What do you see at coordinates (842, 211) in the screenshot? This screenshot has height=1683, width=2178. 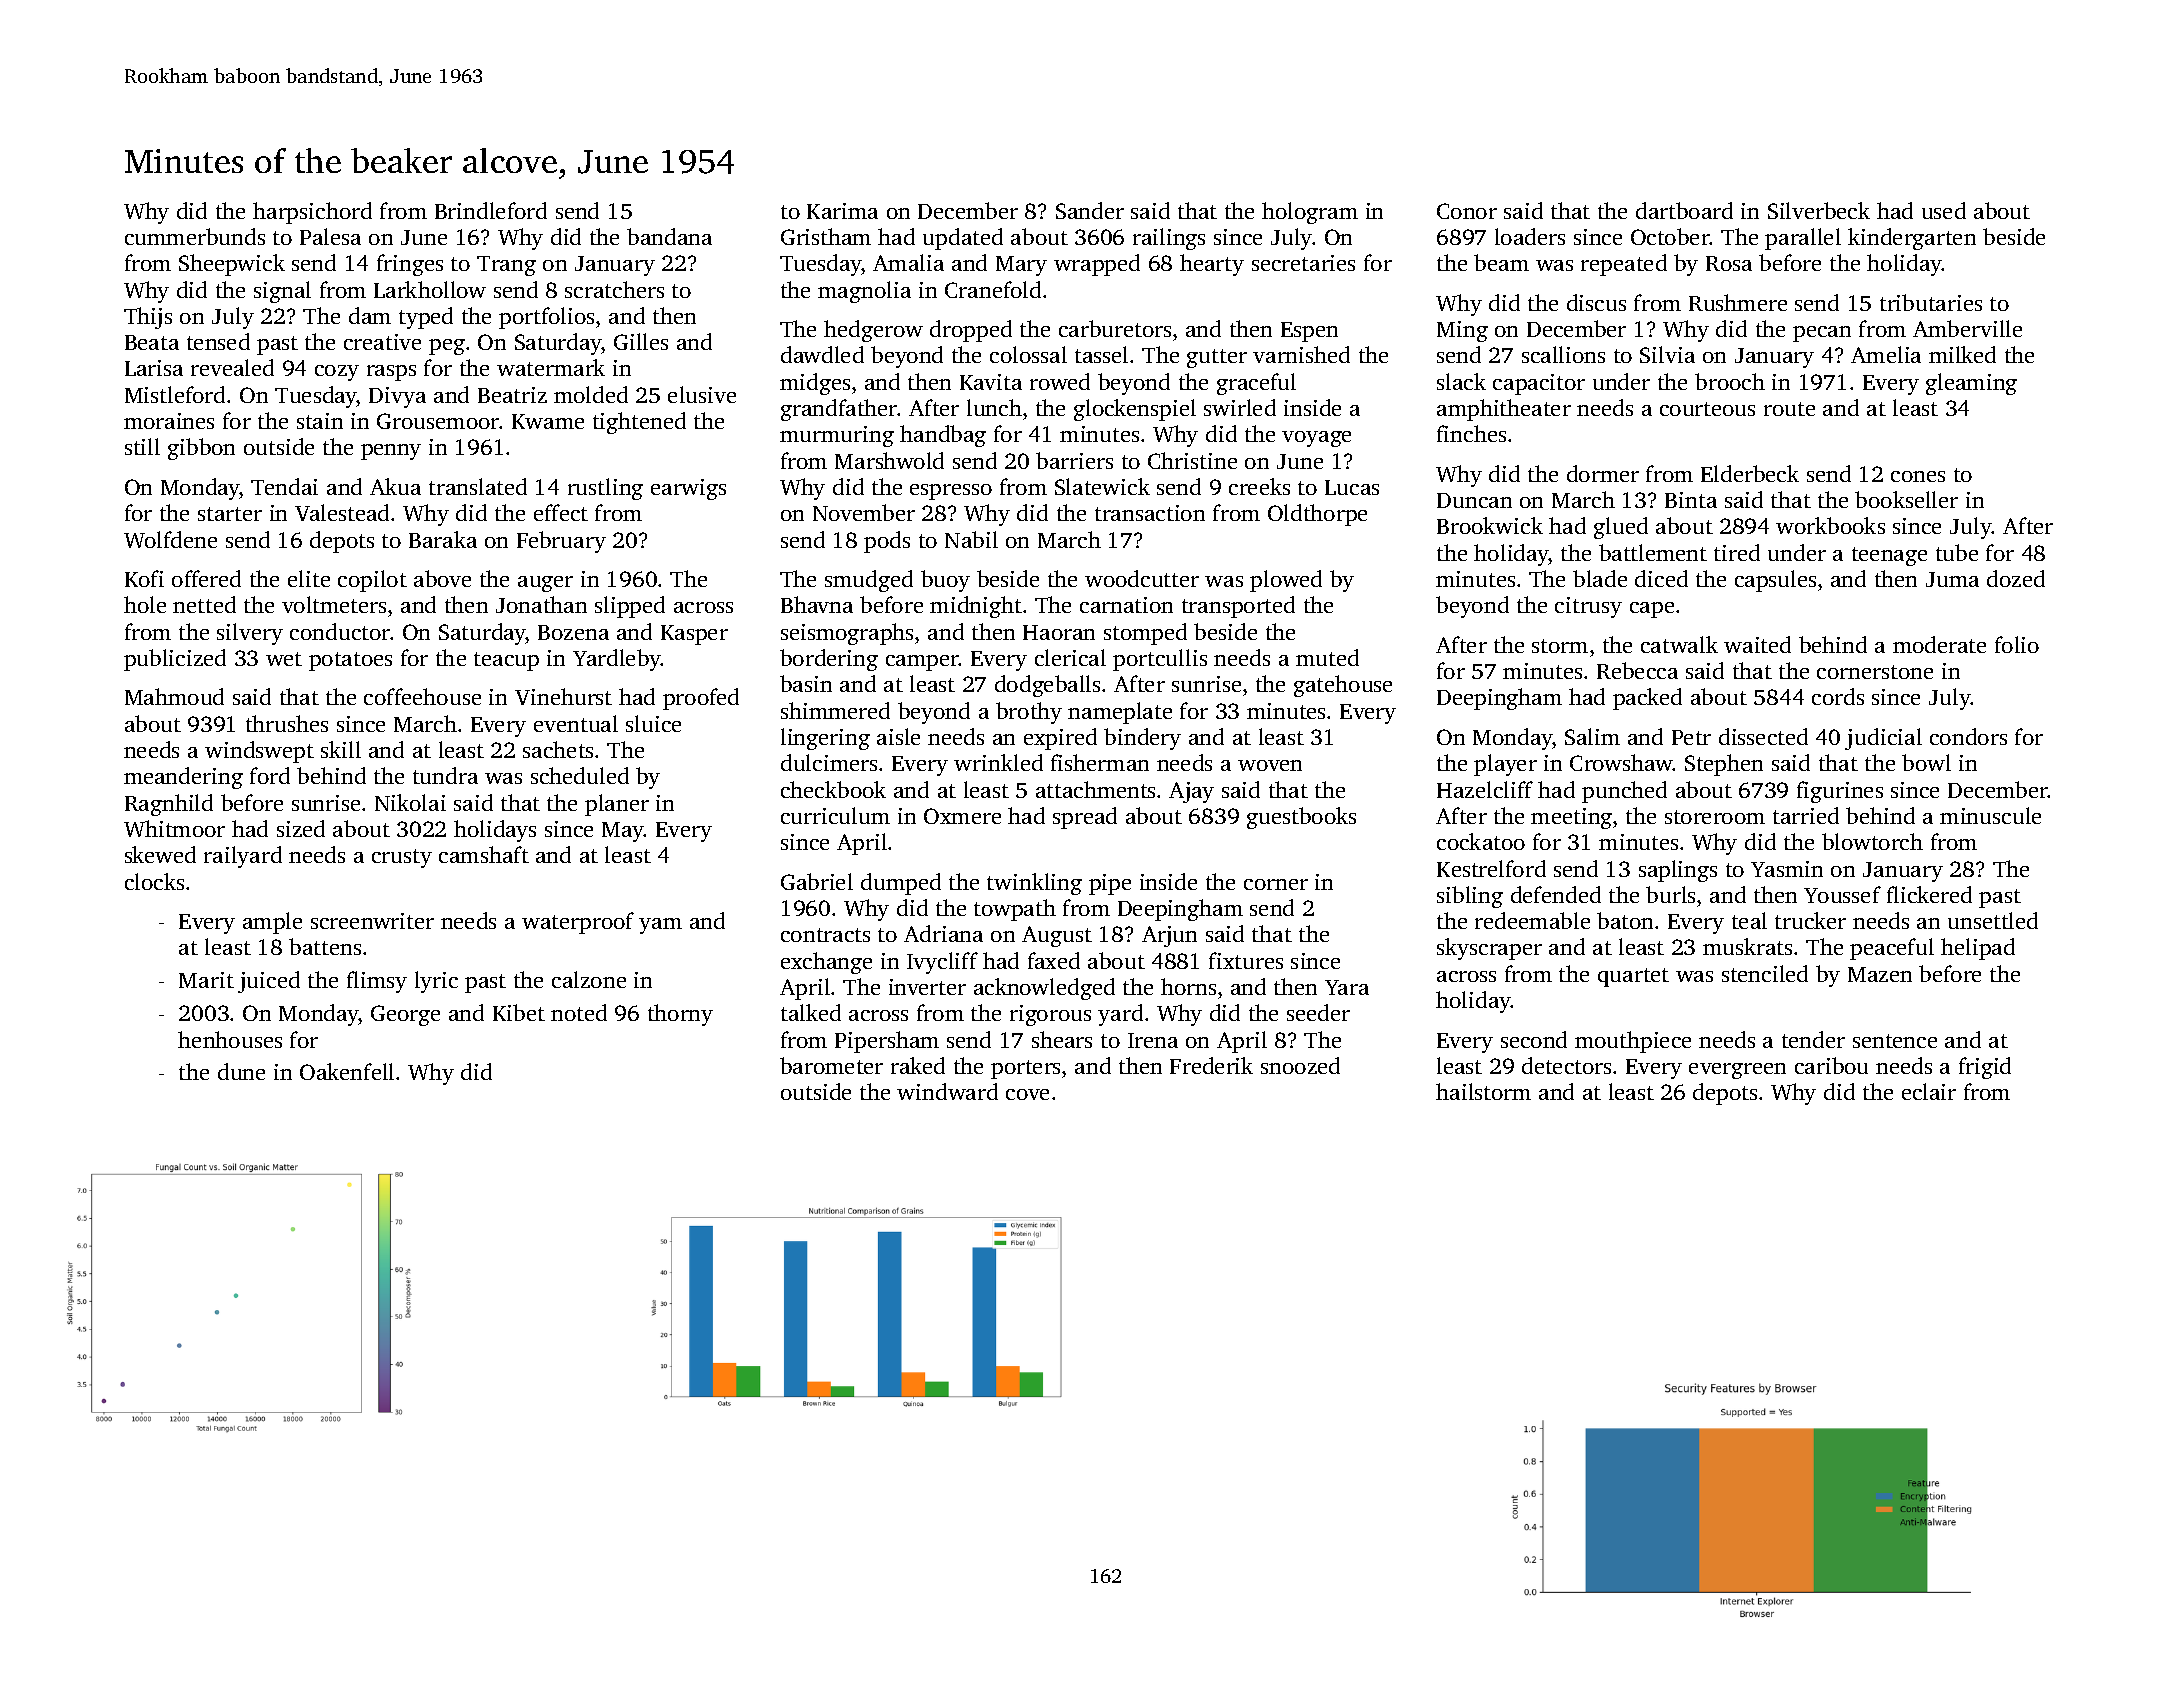 I see `Karima` at bounding box center [842, 211].
